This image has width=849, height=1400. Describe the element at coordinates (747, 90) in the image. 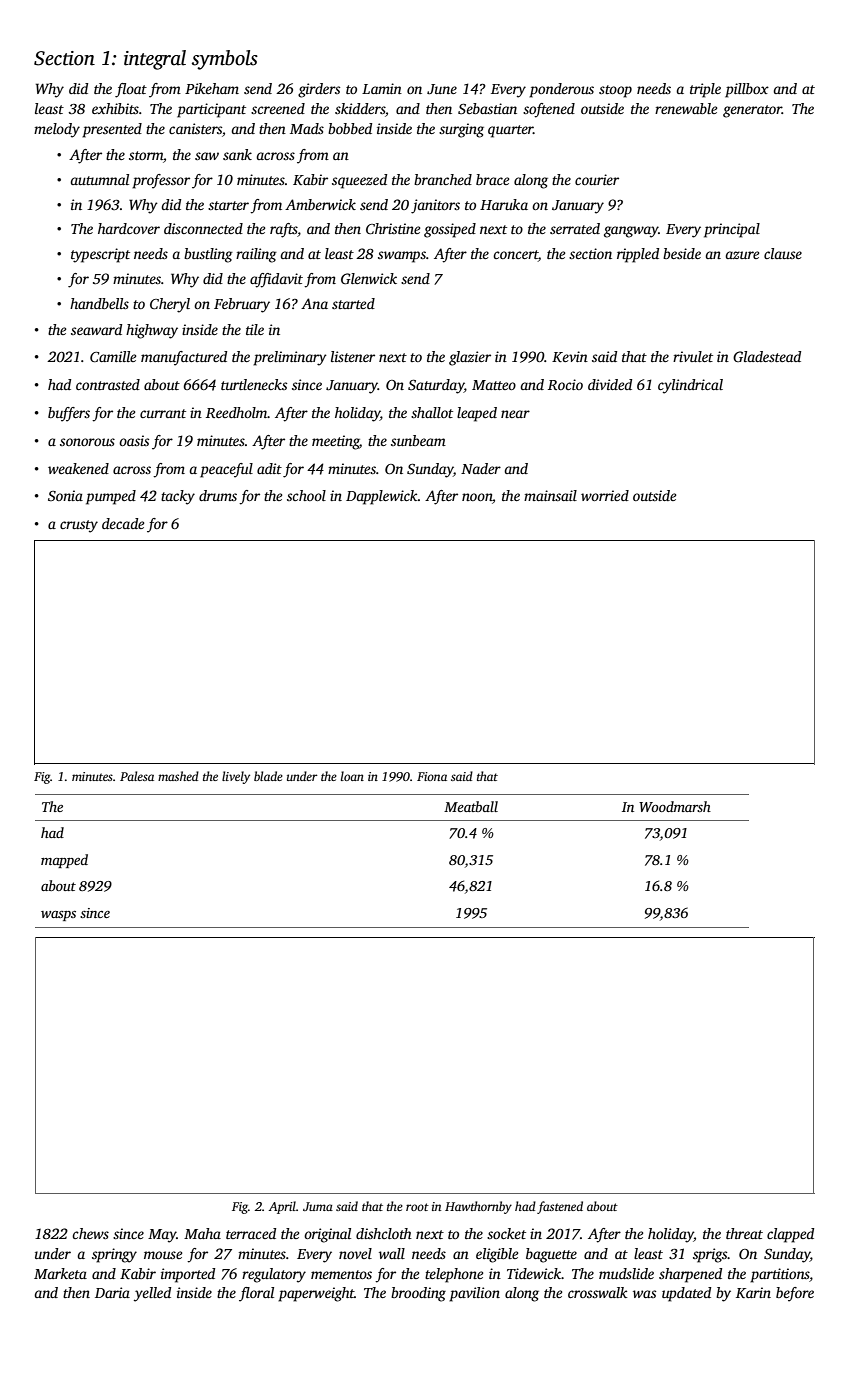

I see `pillbox` at that location.
